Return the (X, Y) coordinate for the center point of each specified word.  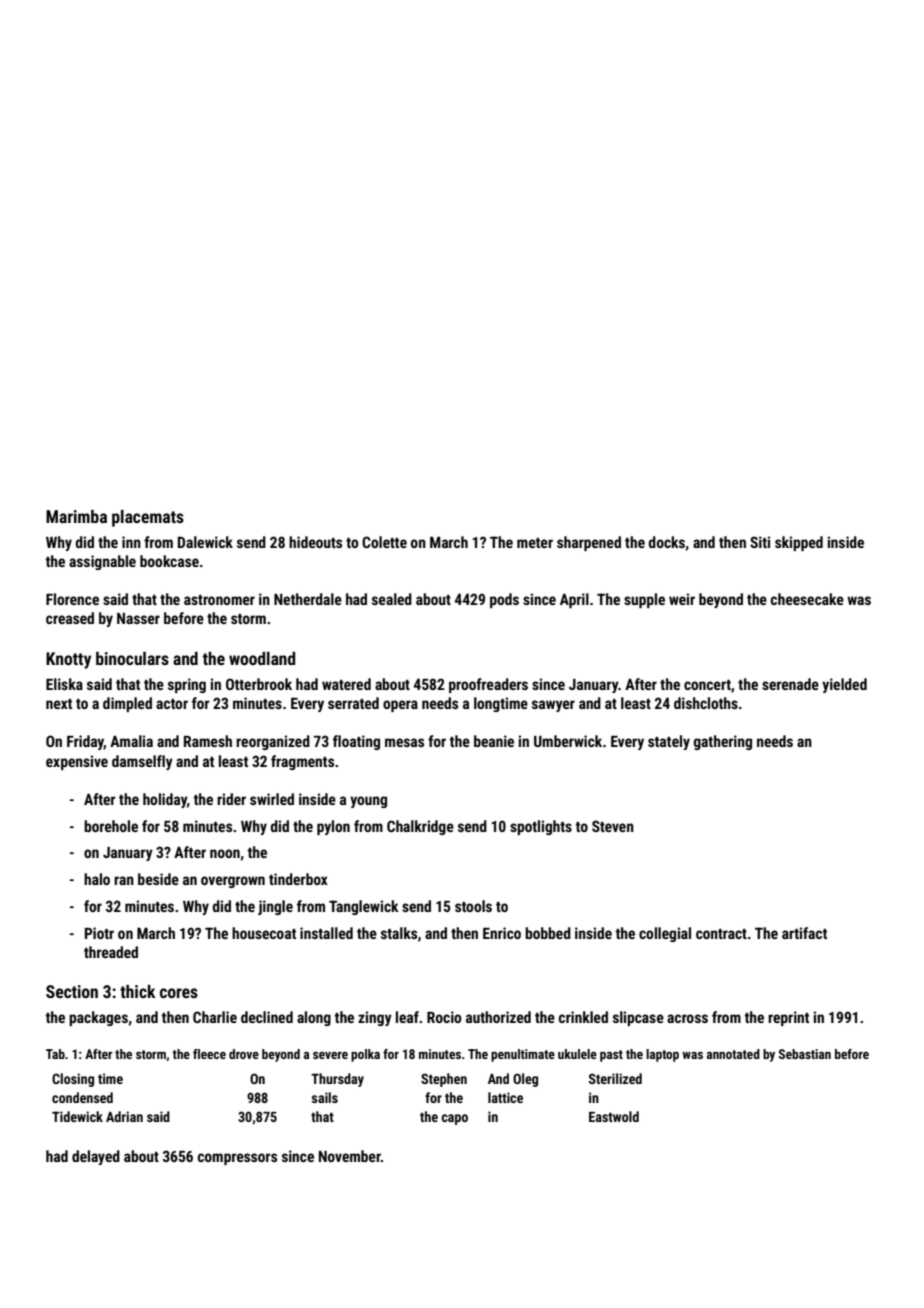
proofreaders (488, 685)
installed (326, 933)
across (687, 1018)
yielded (844, 685)
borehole (111, 826)
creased (70, 618)
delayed (96, 1157)
